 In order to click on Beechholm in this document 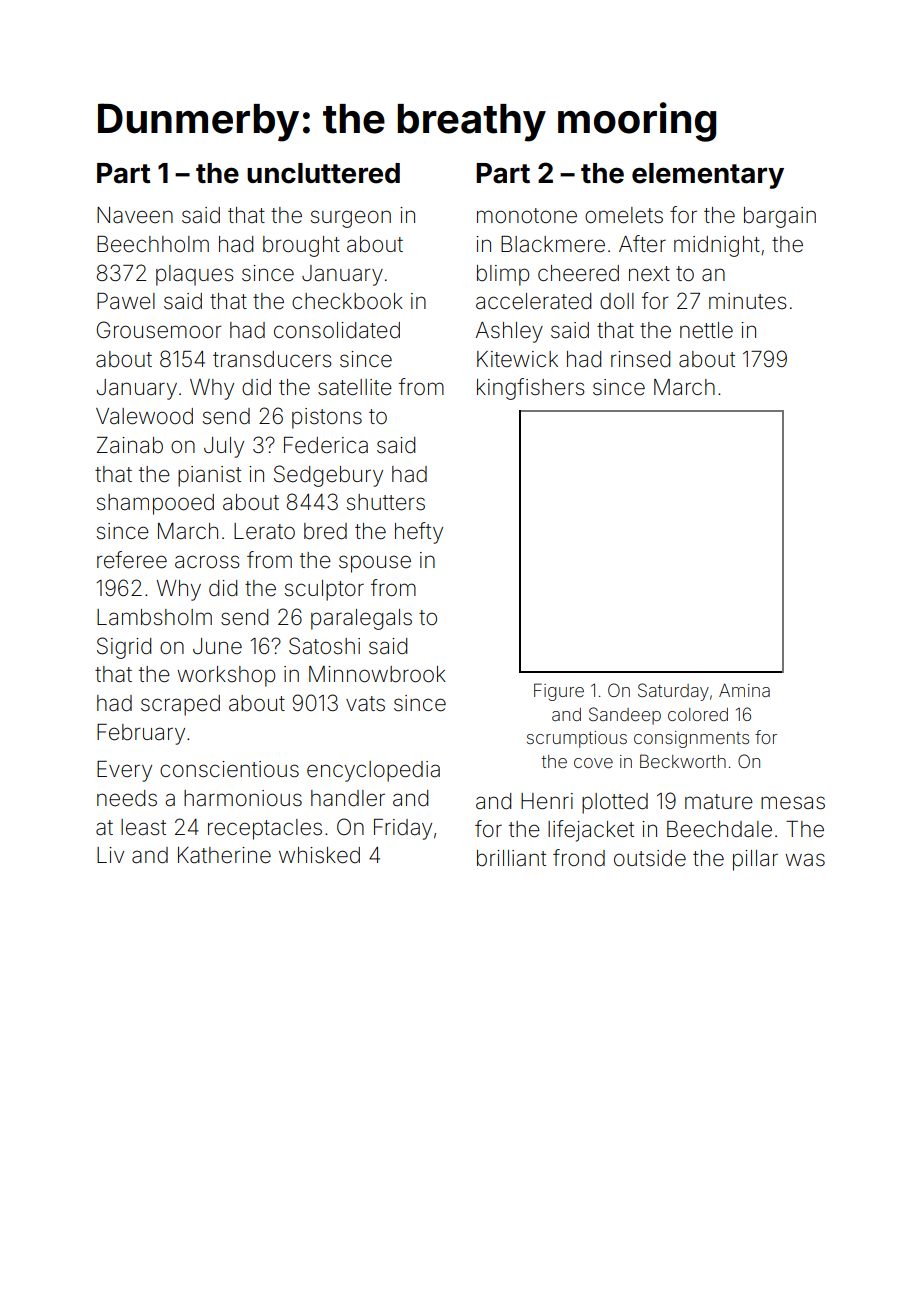, I will do `click(153, 244)`.
